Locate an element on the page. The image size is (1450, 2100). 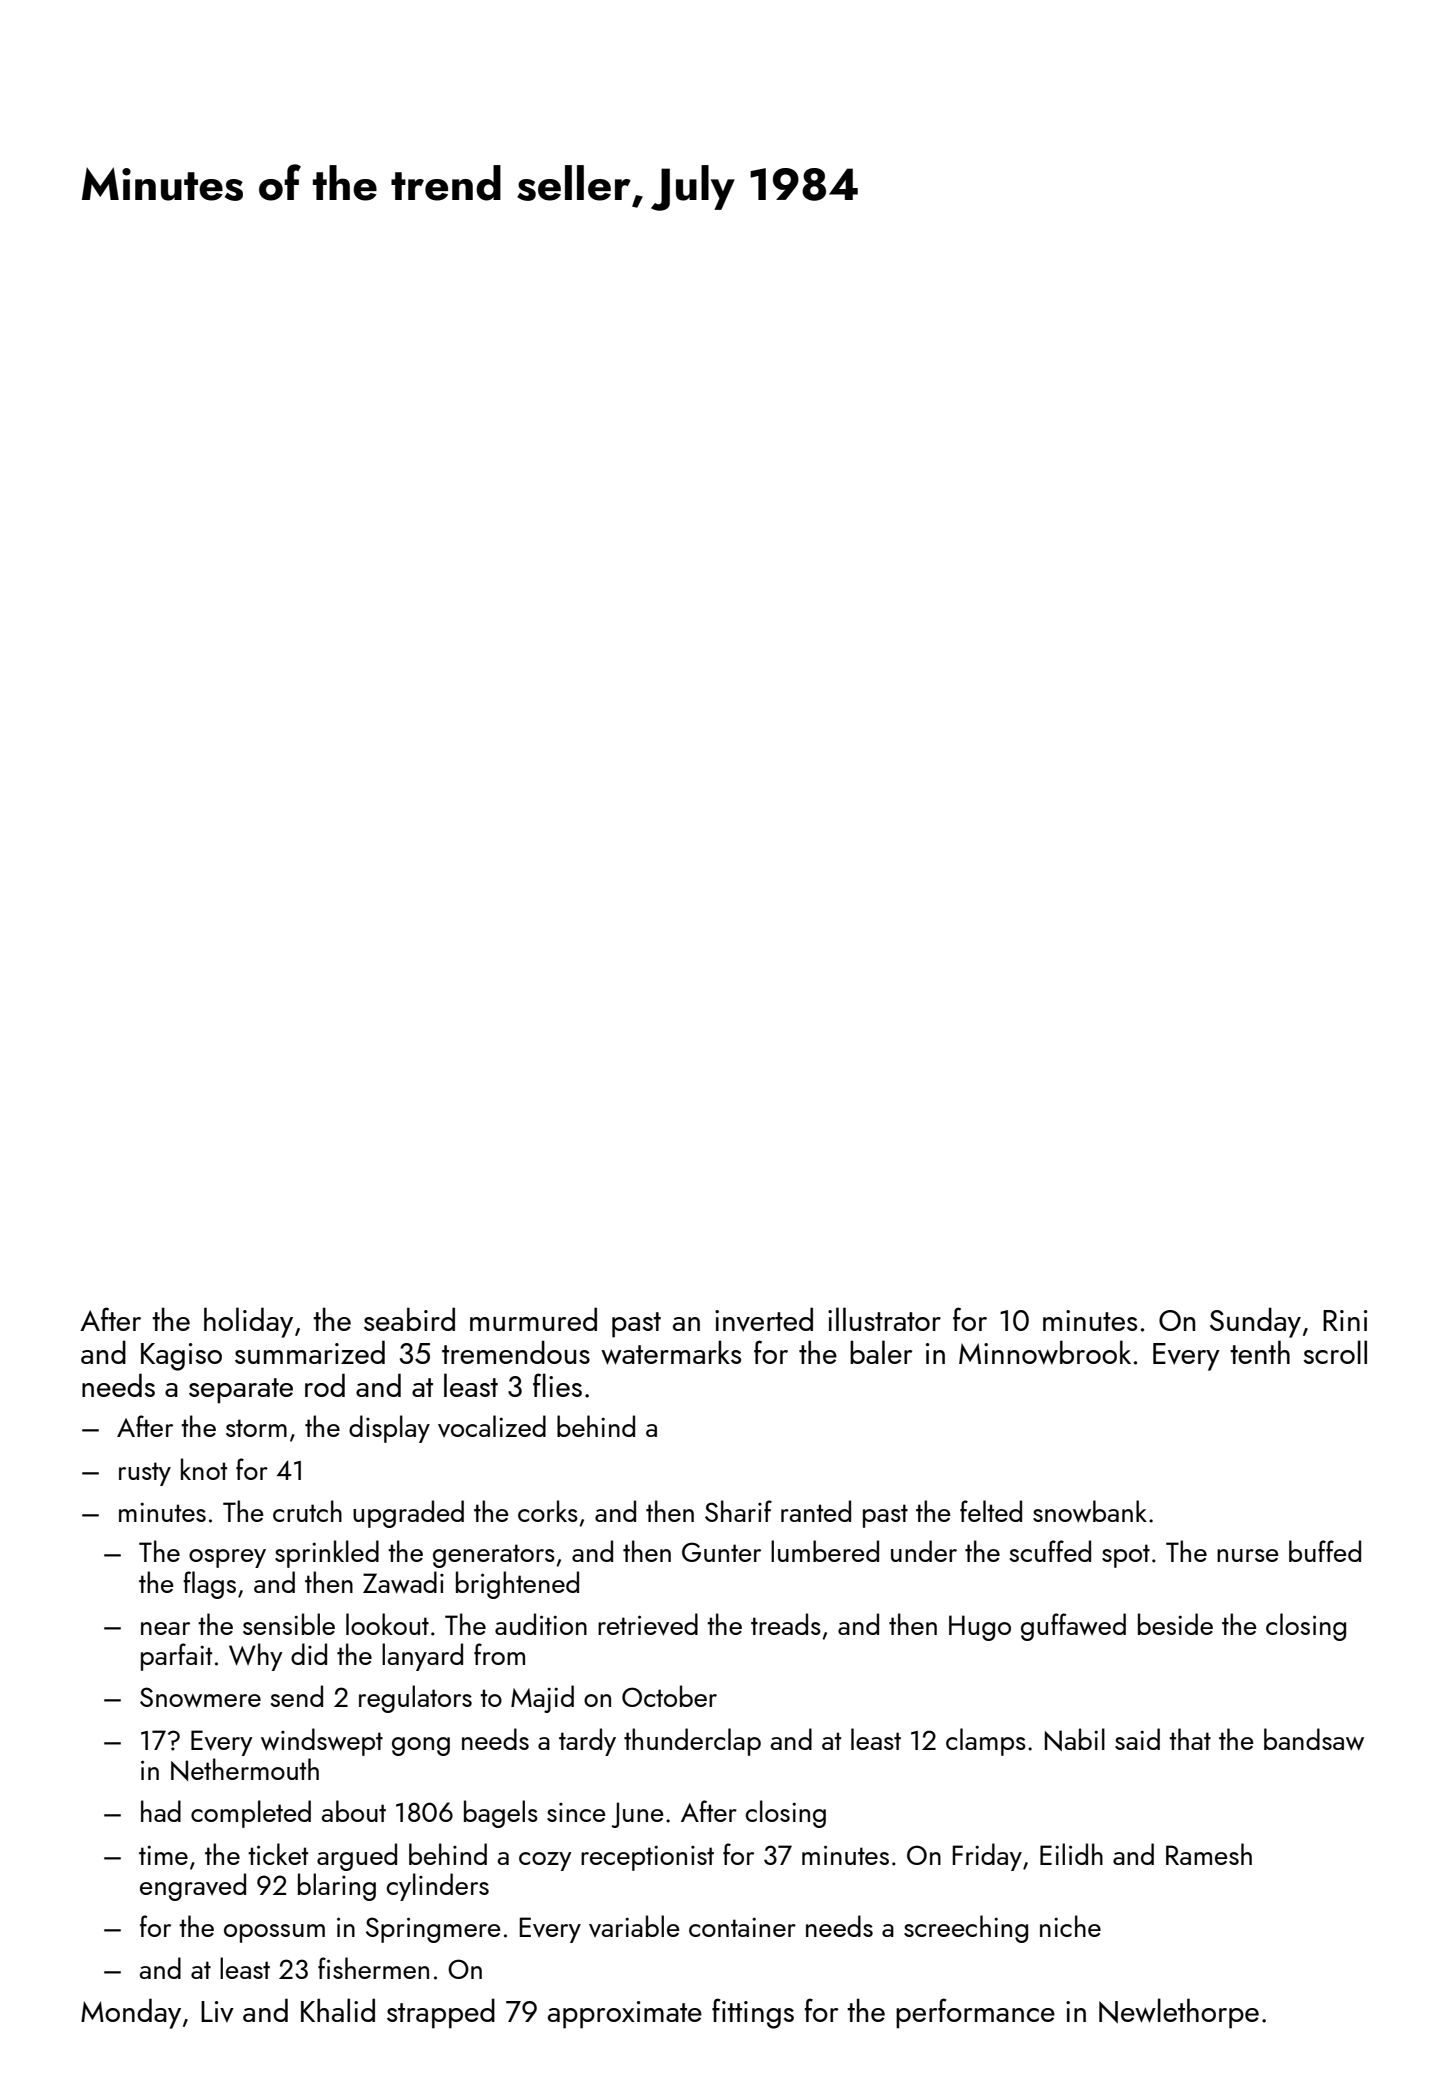
ranted is located at coordinates (816, 1511).
